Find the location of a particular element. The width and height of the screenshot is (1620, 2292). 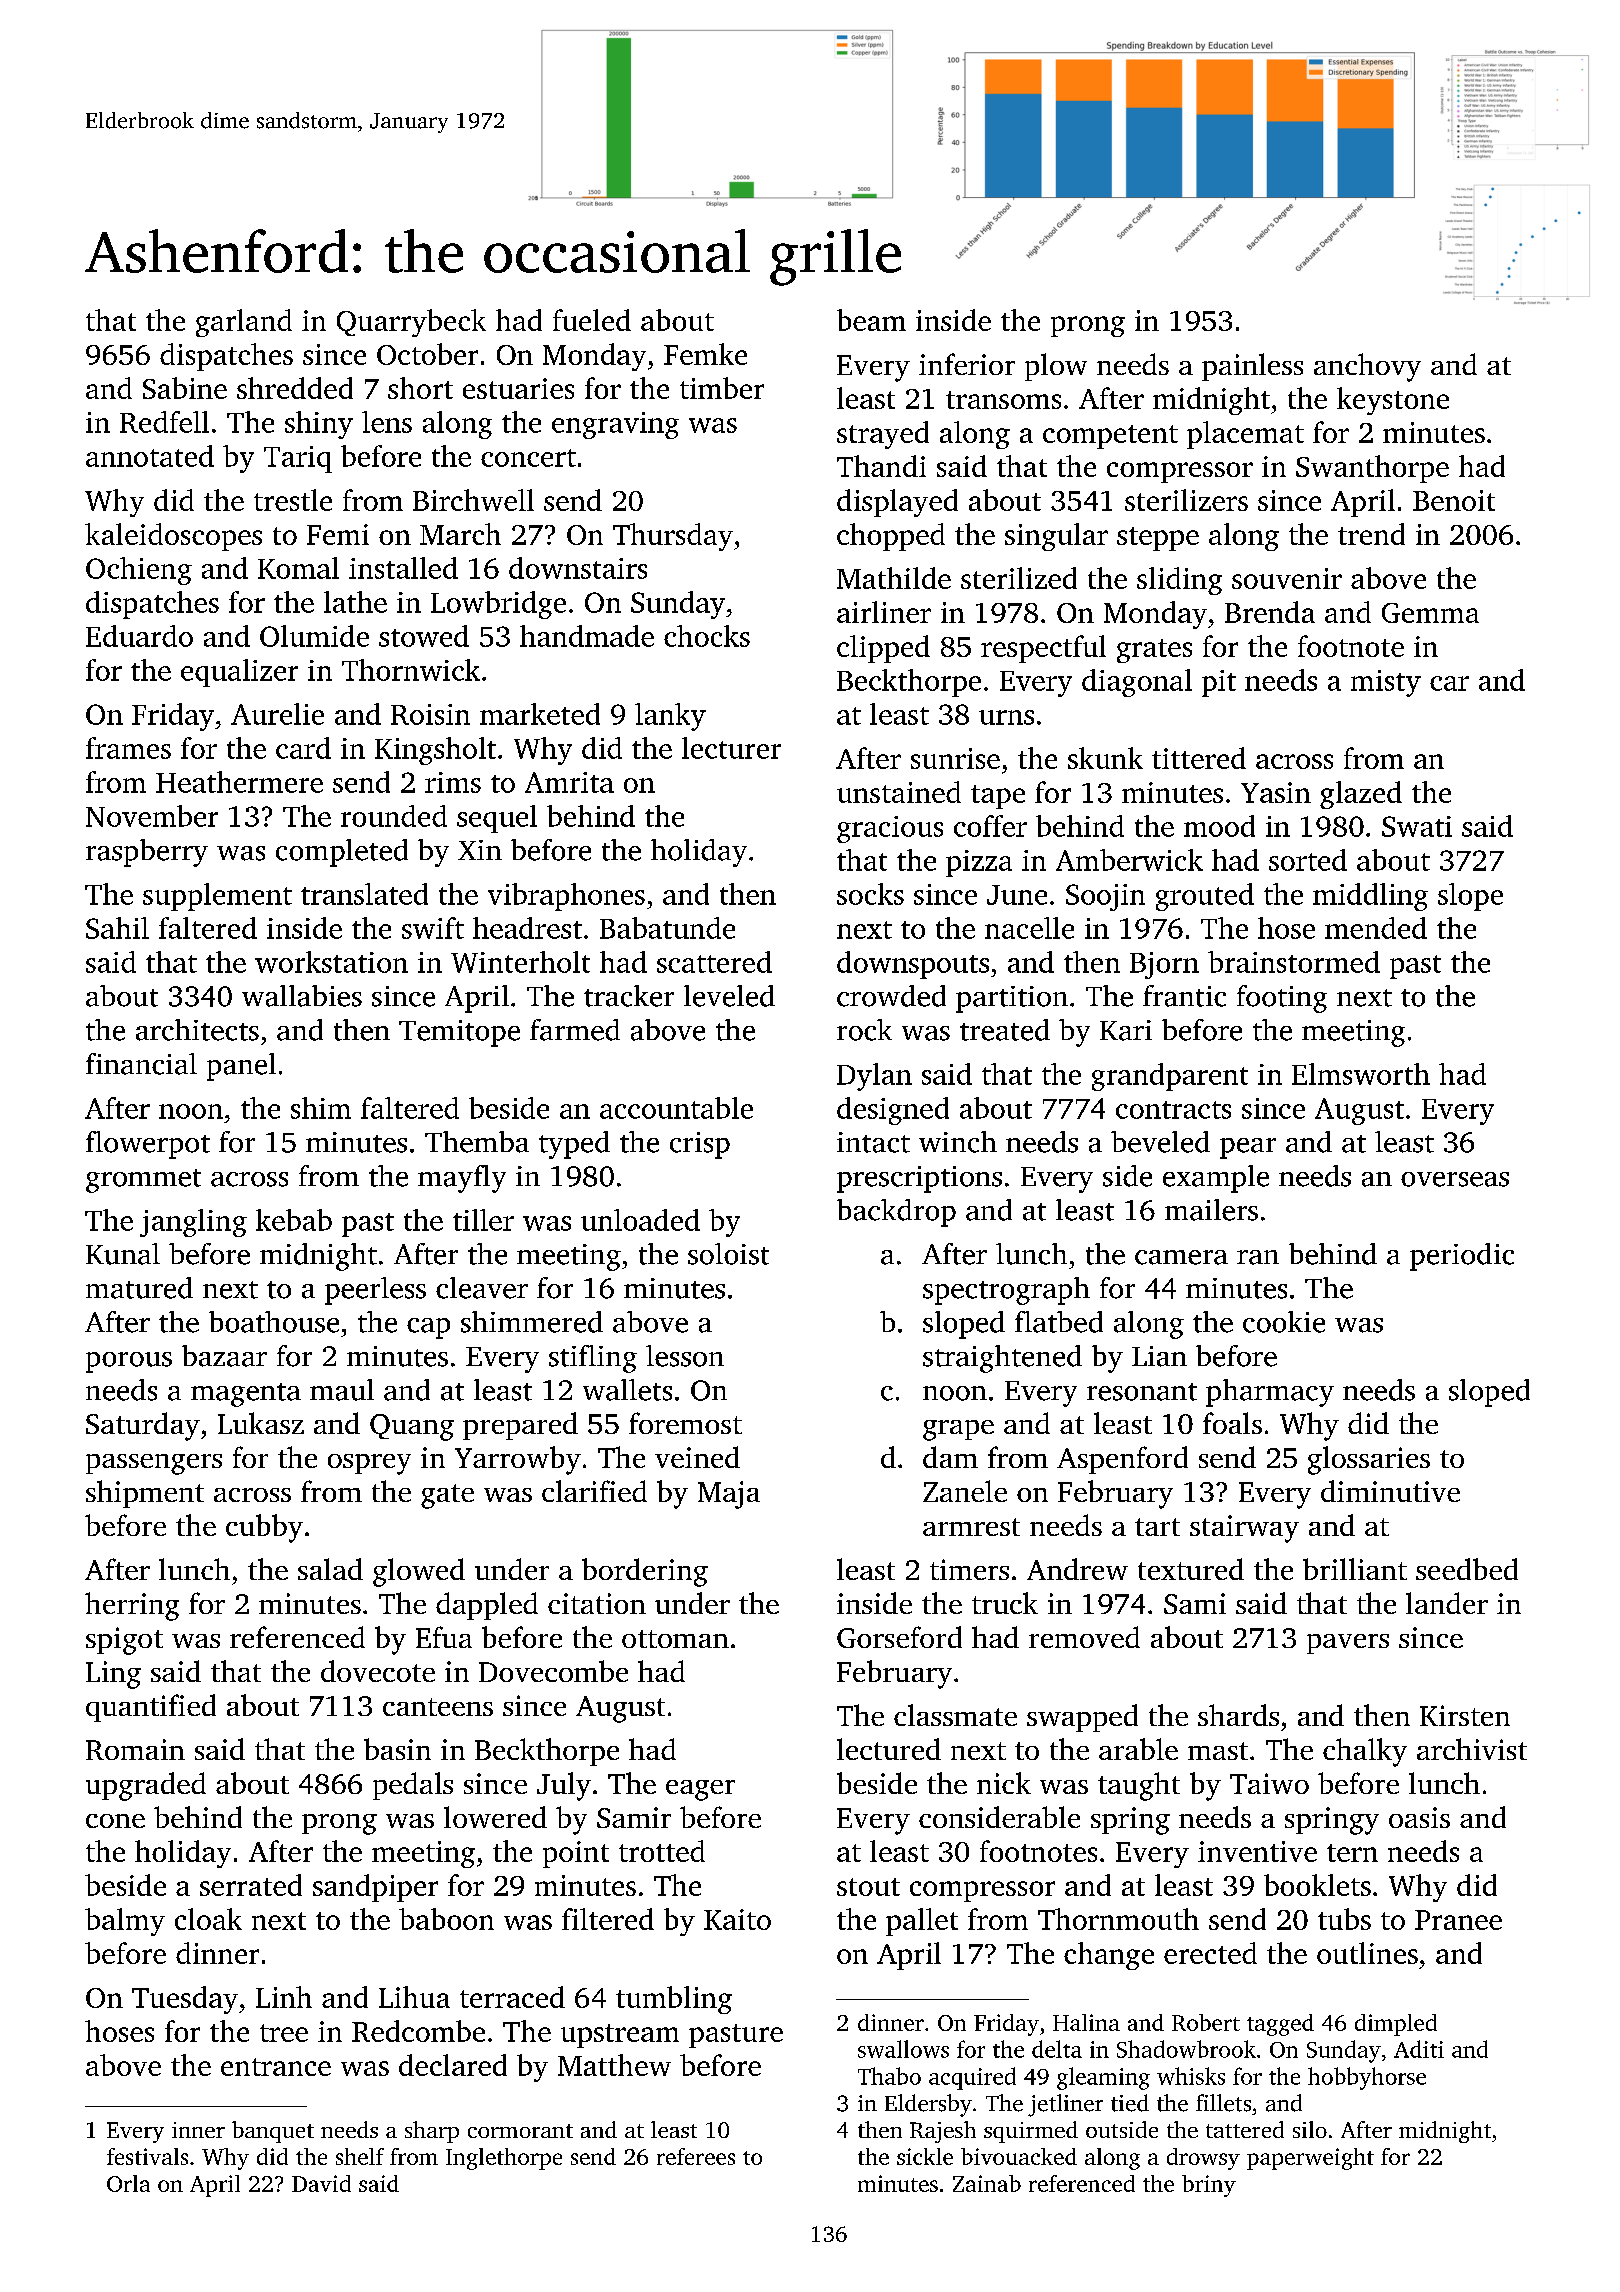

Sabine is located at coordinates (185, 388).
